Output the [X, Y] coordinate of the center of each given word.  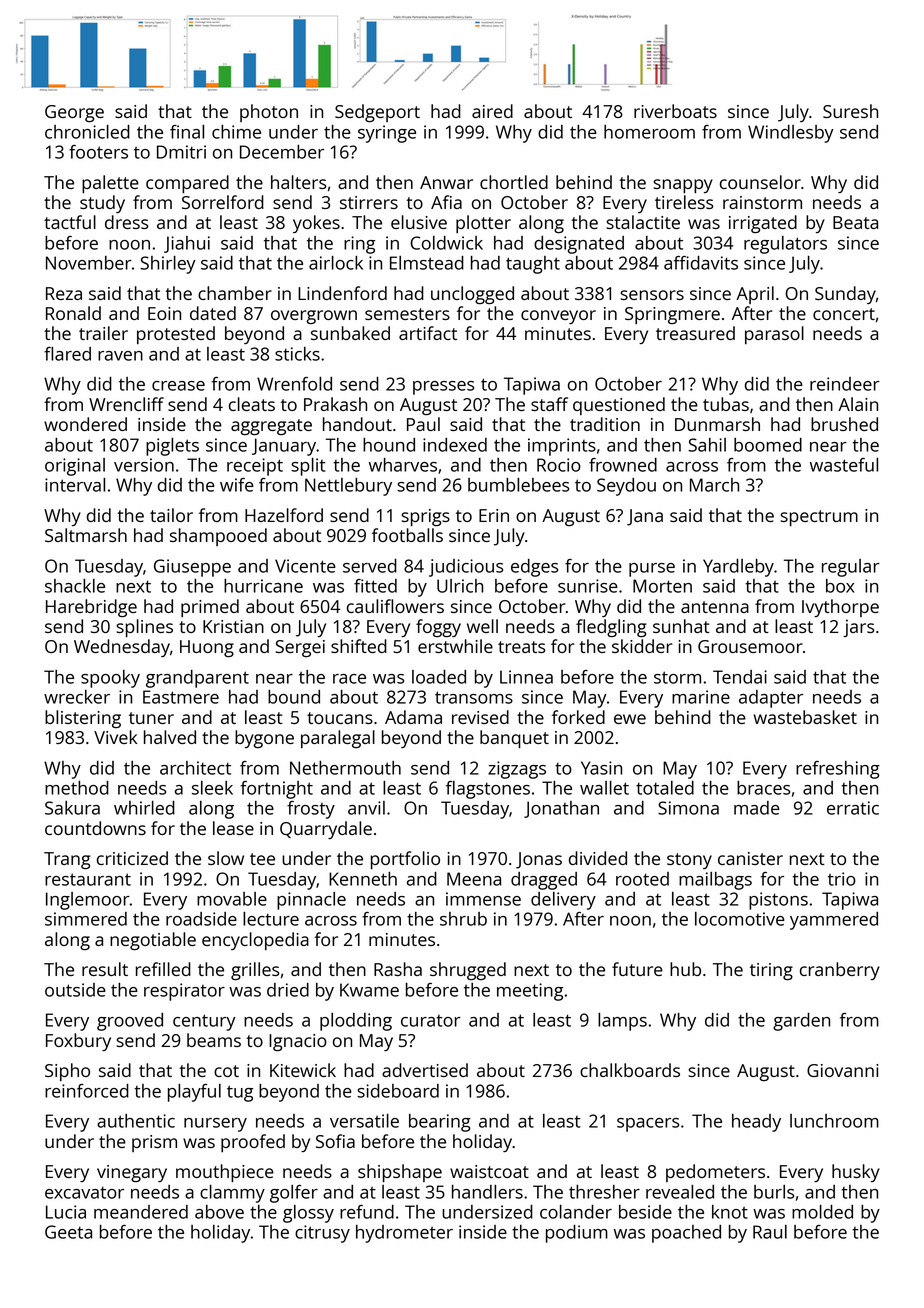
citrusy [322, 1234]
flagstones [488, 790]
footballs [407, 535]
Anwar [446, 182]
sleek [212, 788]
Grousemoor [750, 646]
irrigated [763, 224]
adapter [771, 699]
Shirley [168, 265]
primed [210, 608]
